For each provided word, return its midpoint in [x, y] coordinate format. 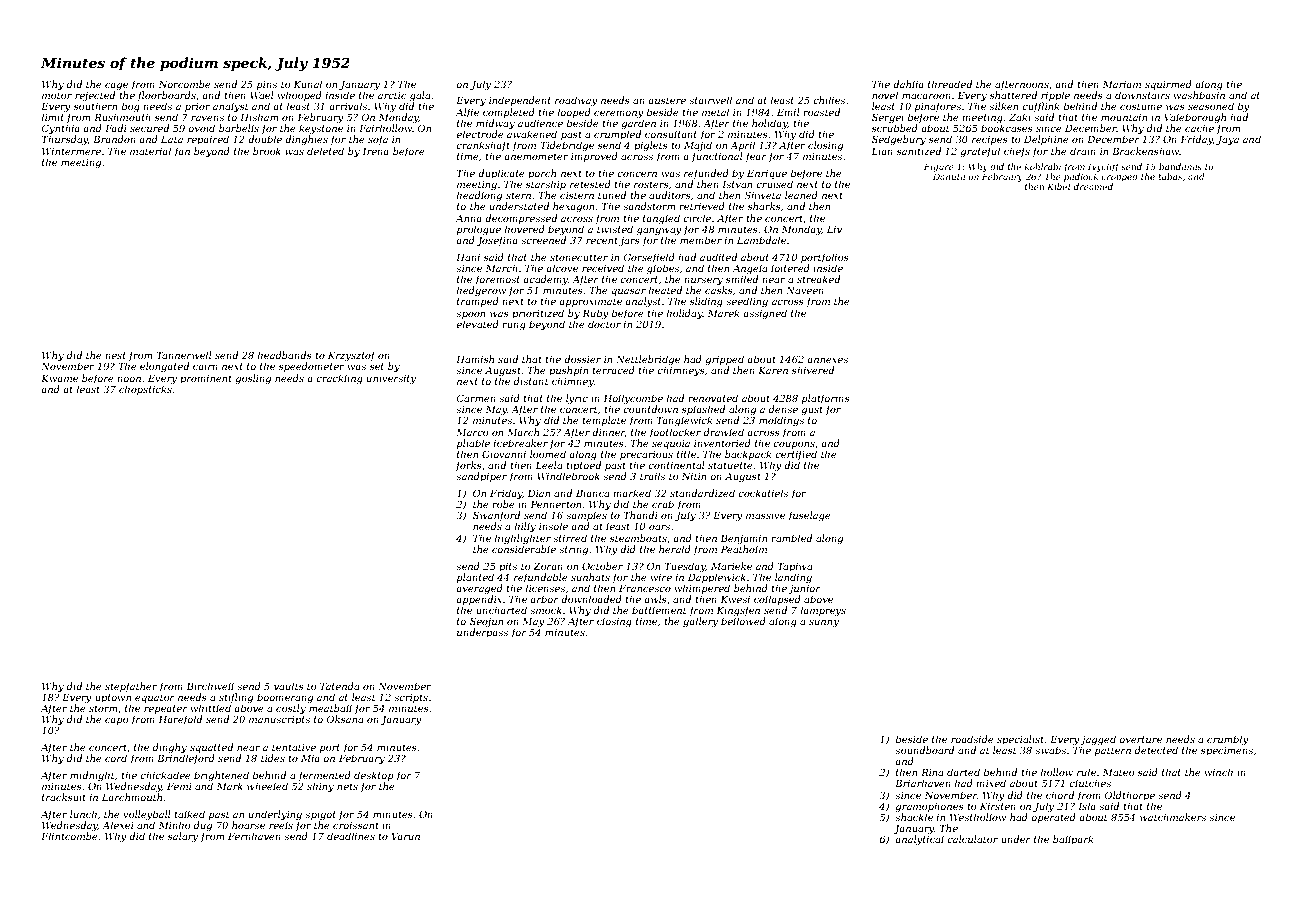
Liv [834, 229]
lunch [83, 814]
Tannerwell [184, 355]
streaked [818, 279]
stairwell [710, 100]
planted [475, 578]
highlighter [523, 539]
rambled [791, 538]
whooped [300, 96]
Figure [939, 167]
